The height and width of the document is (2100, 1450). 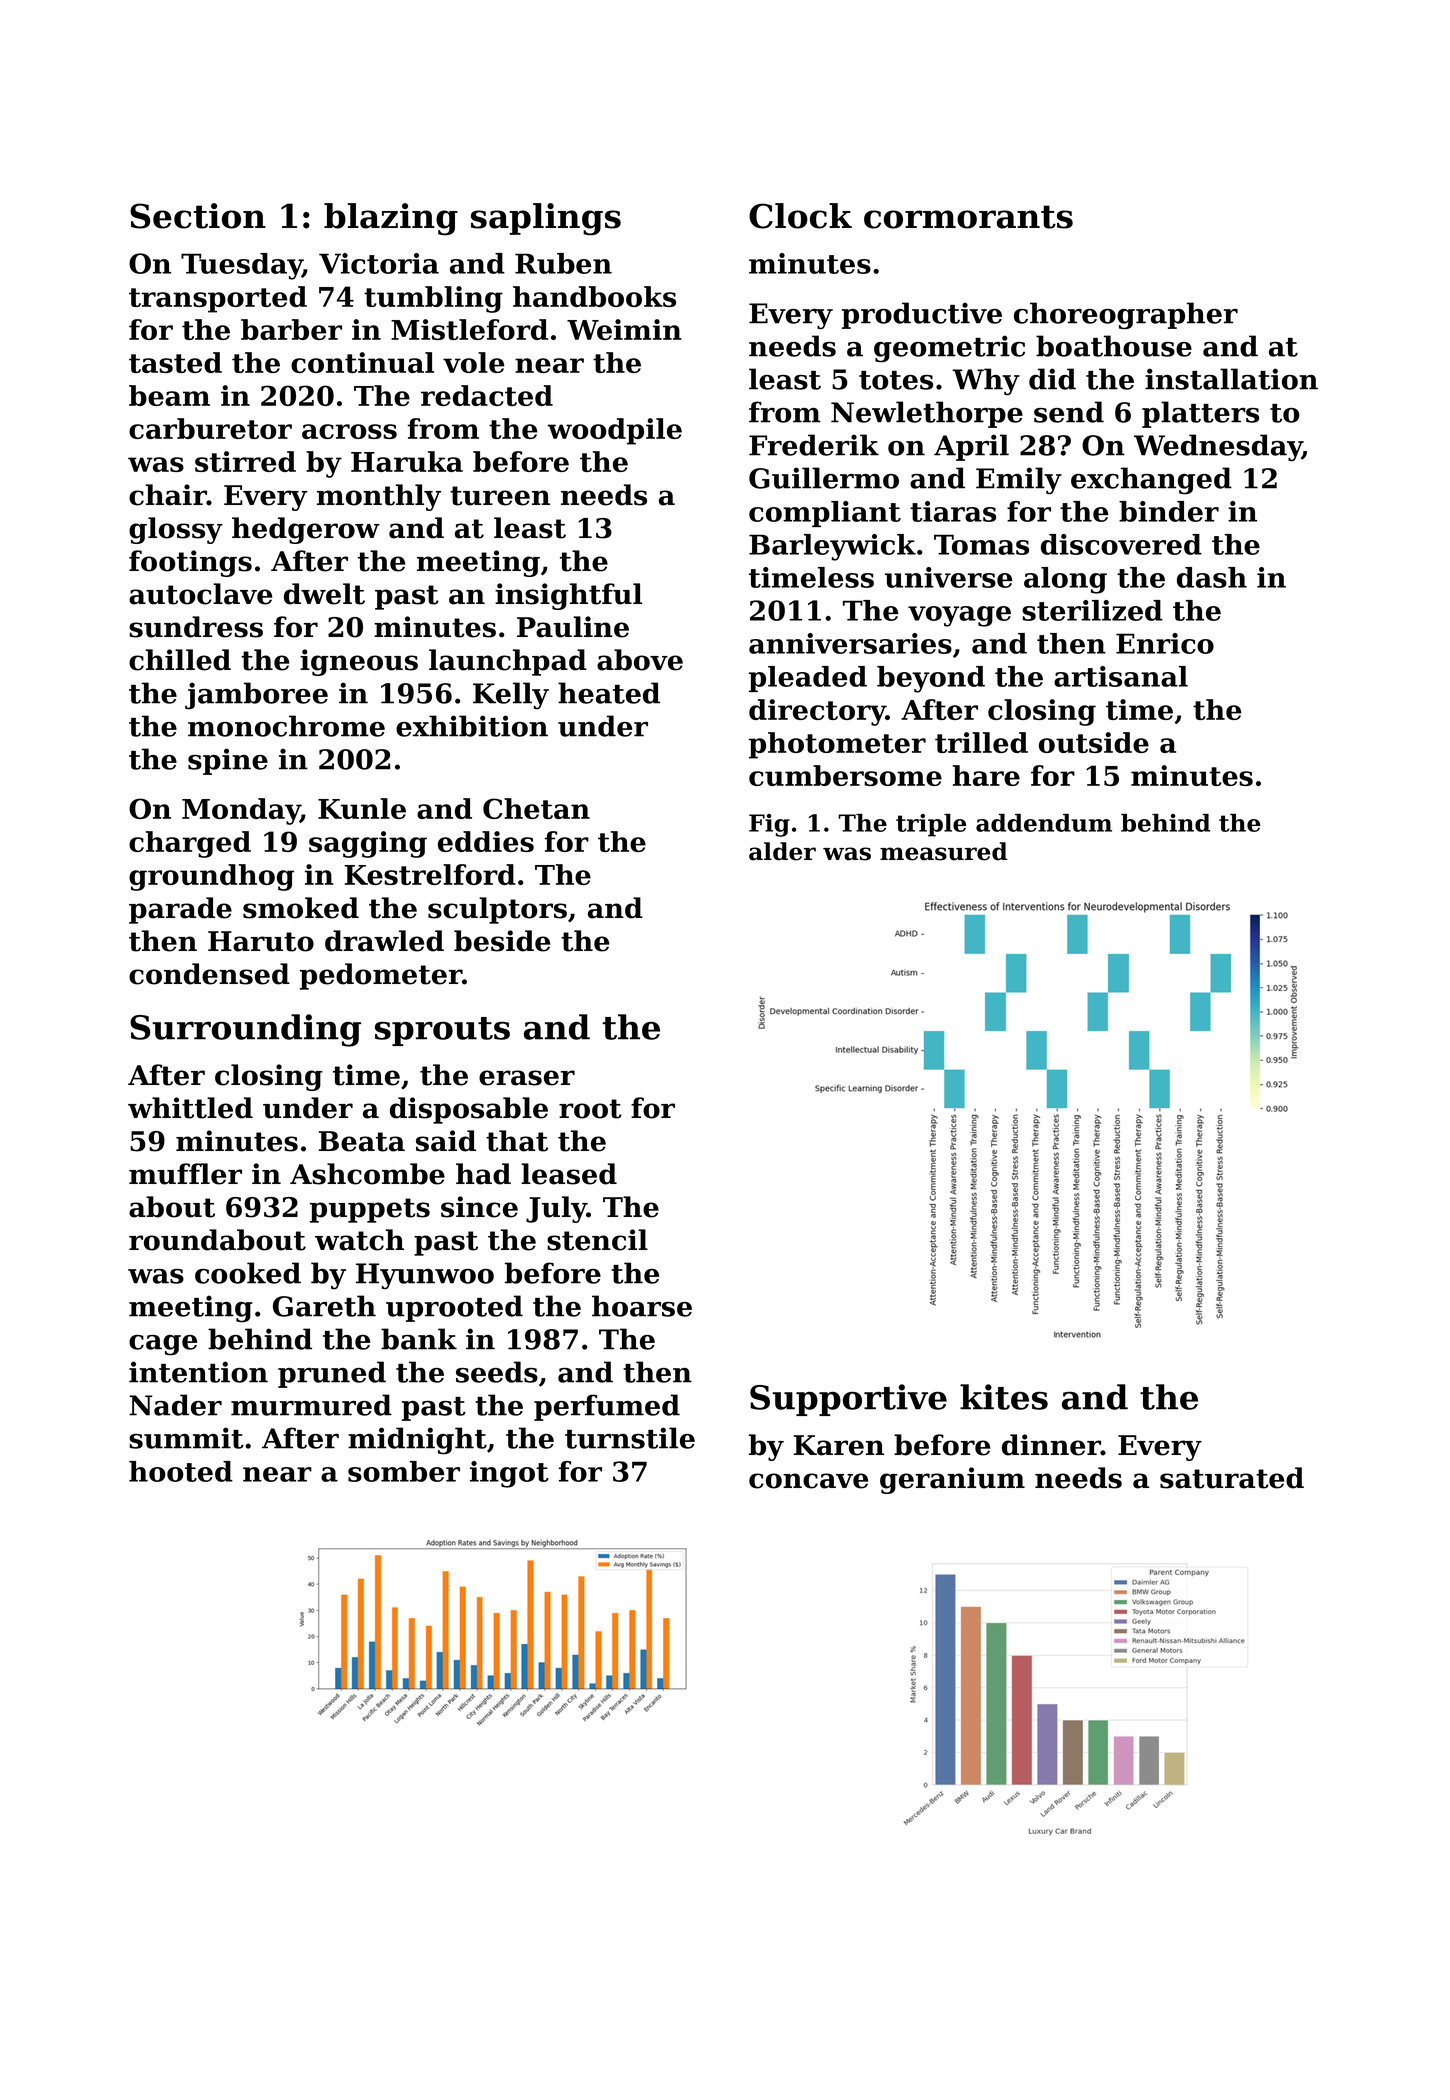 What do you see at coordinates (597, 1240) in the document?
I see `stencil` at bounding box center [597, 1240].
